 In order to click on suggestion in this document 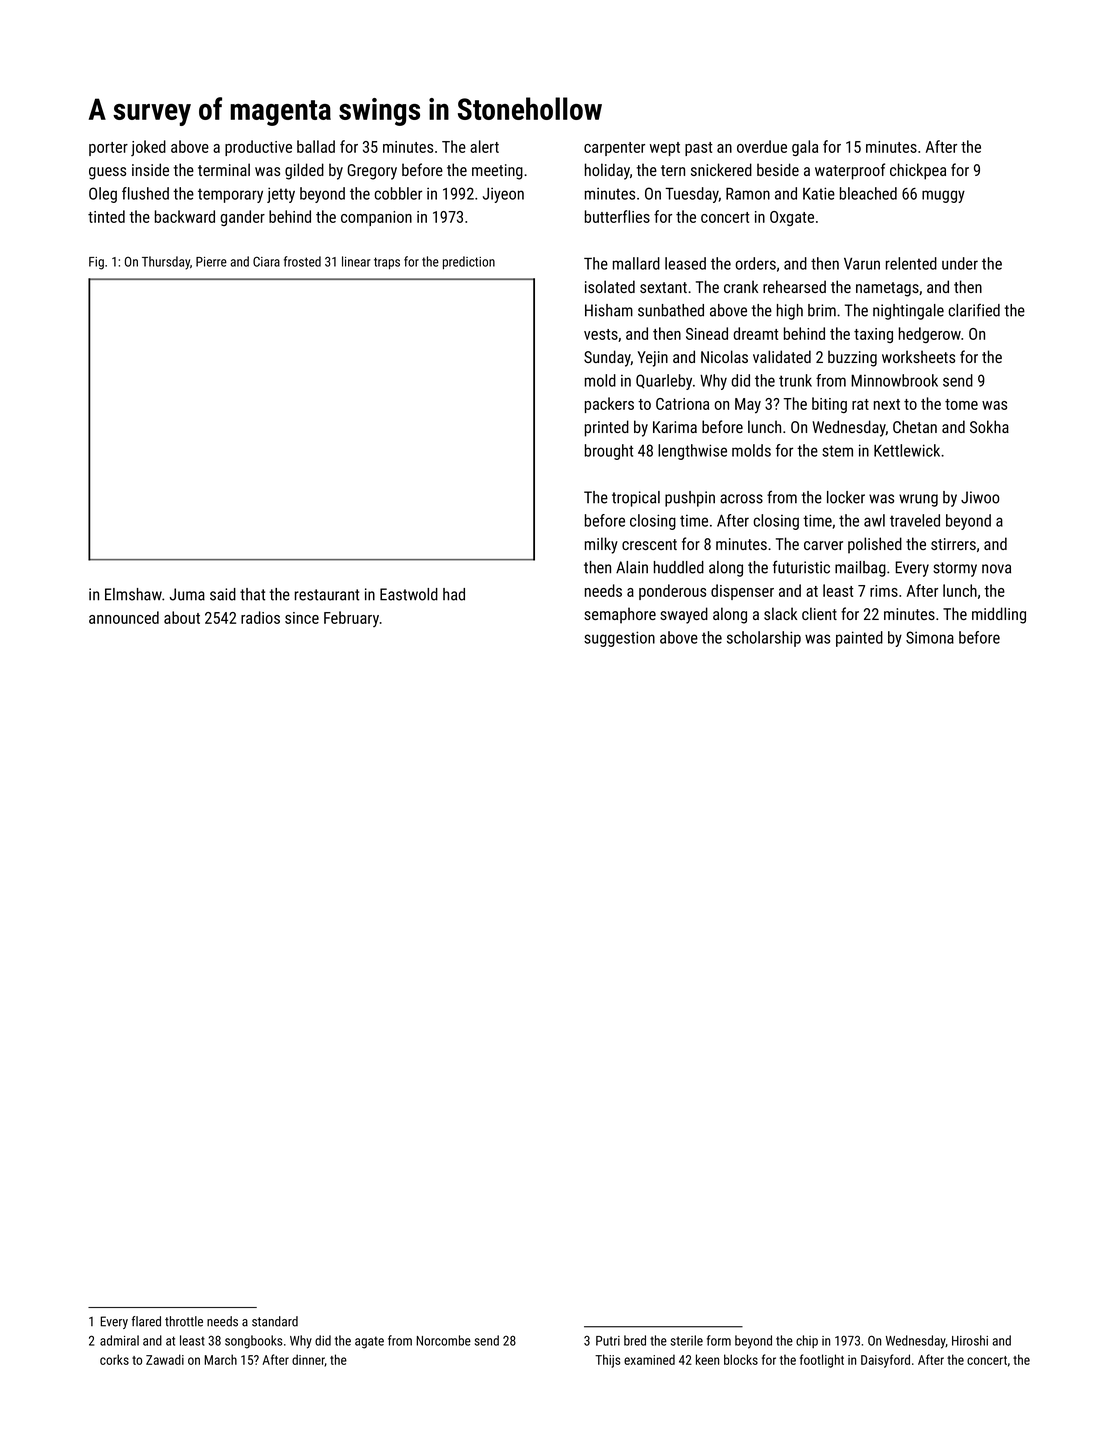, I will do `click(619, 639)`.
